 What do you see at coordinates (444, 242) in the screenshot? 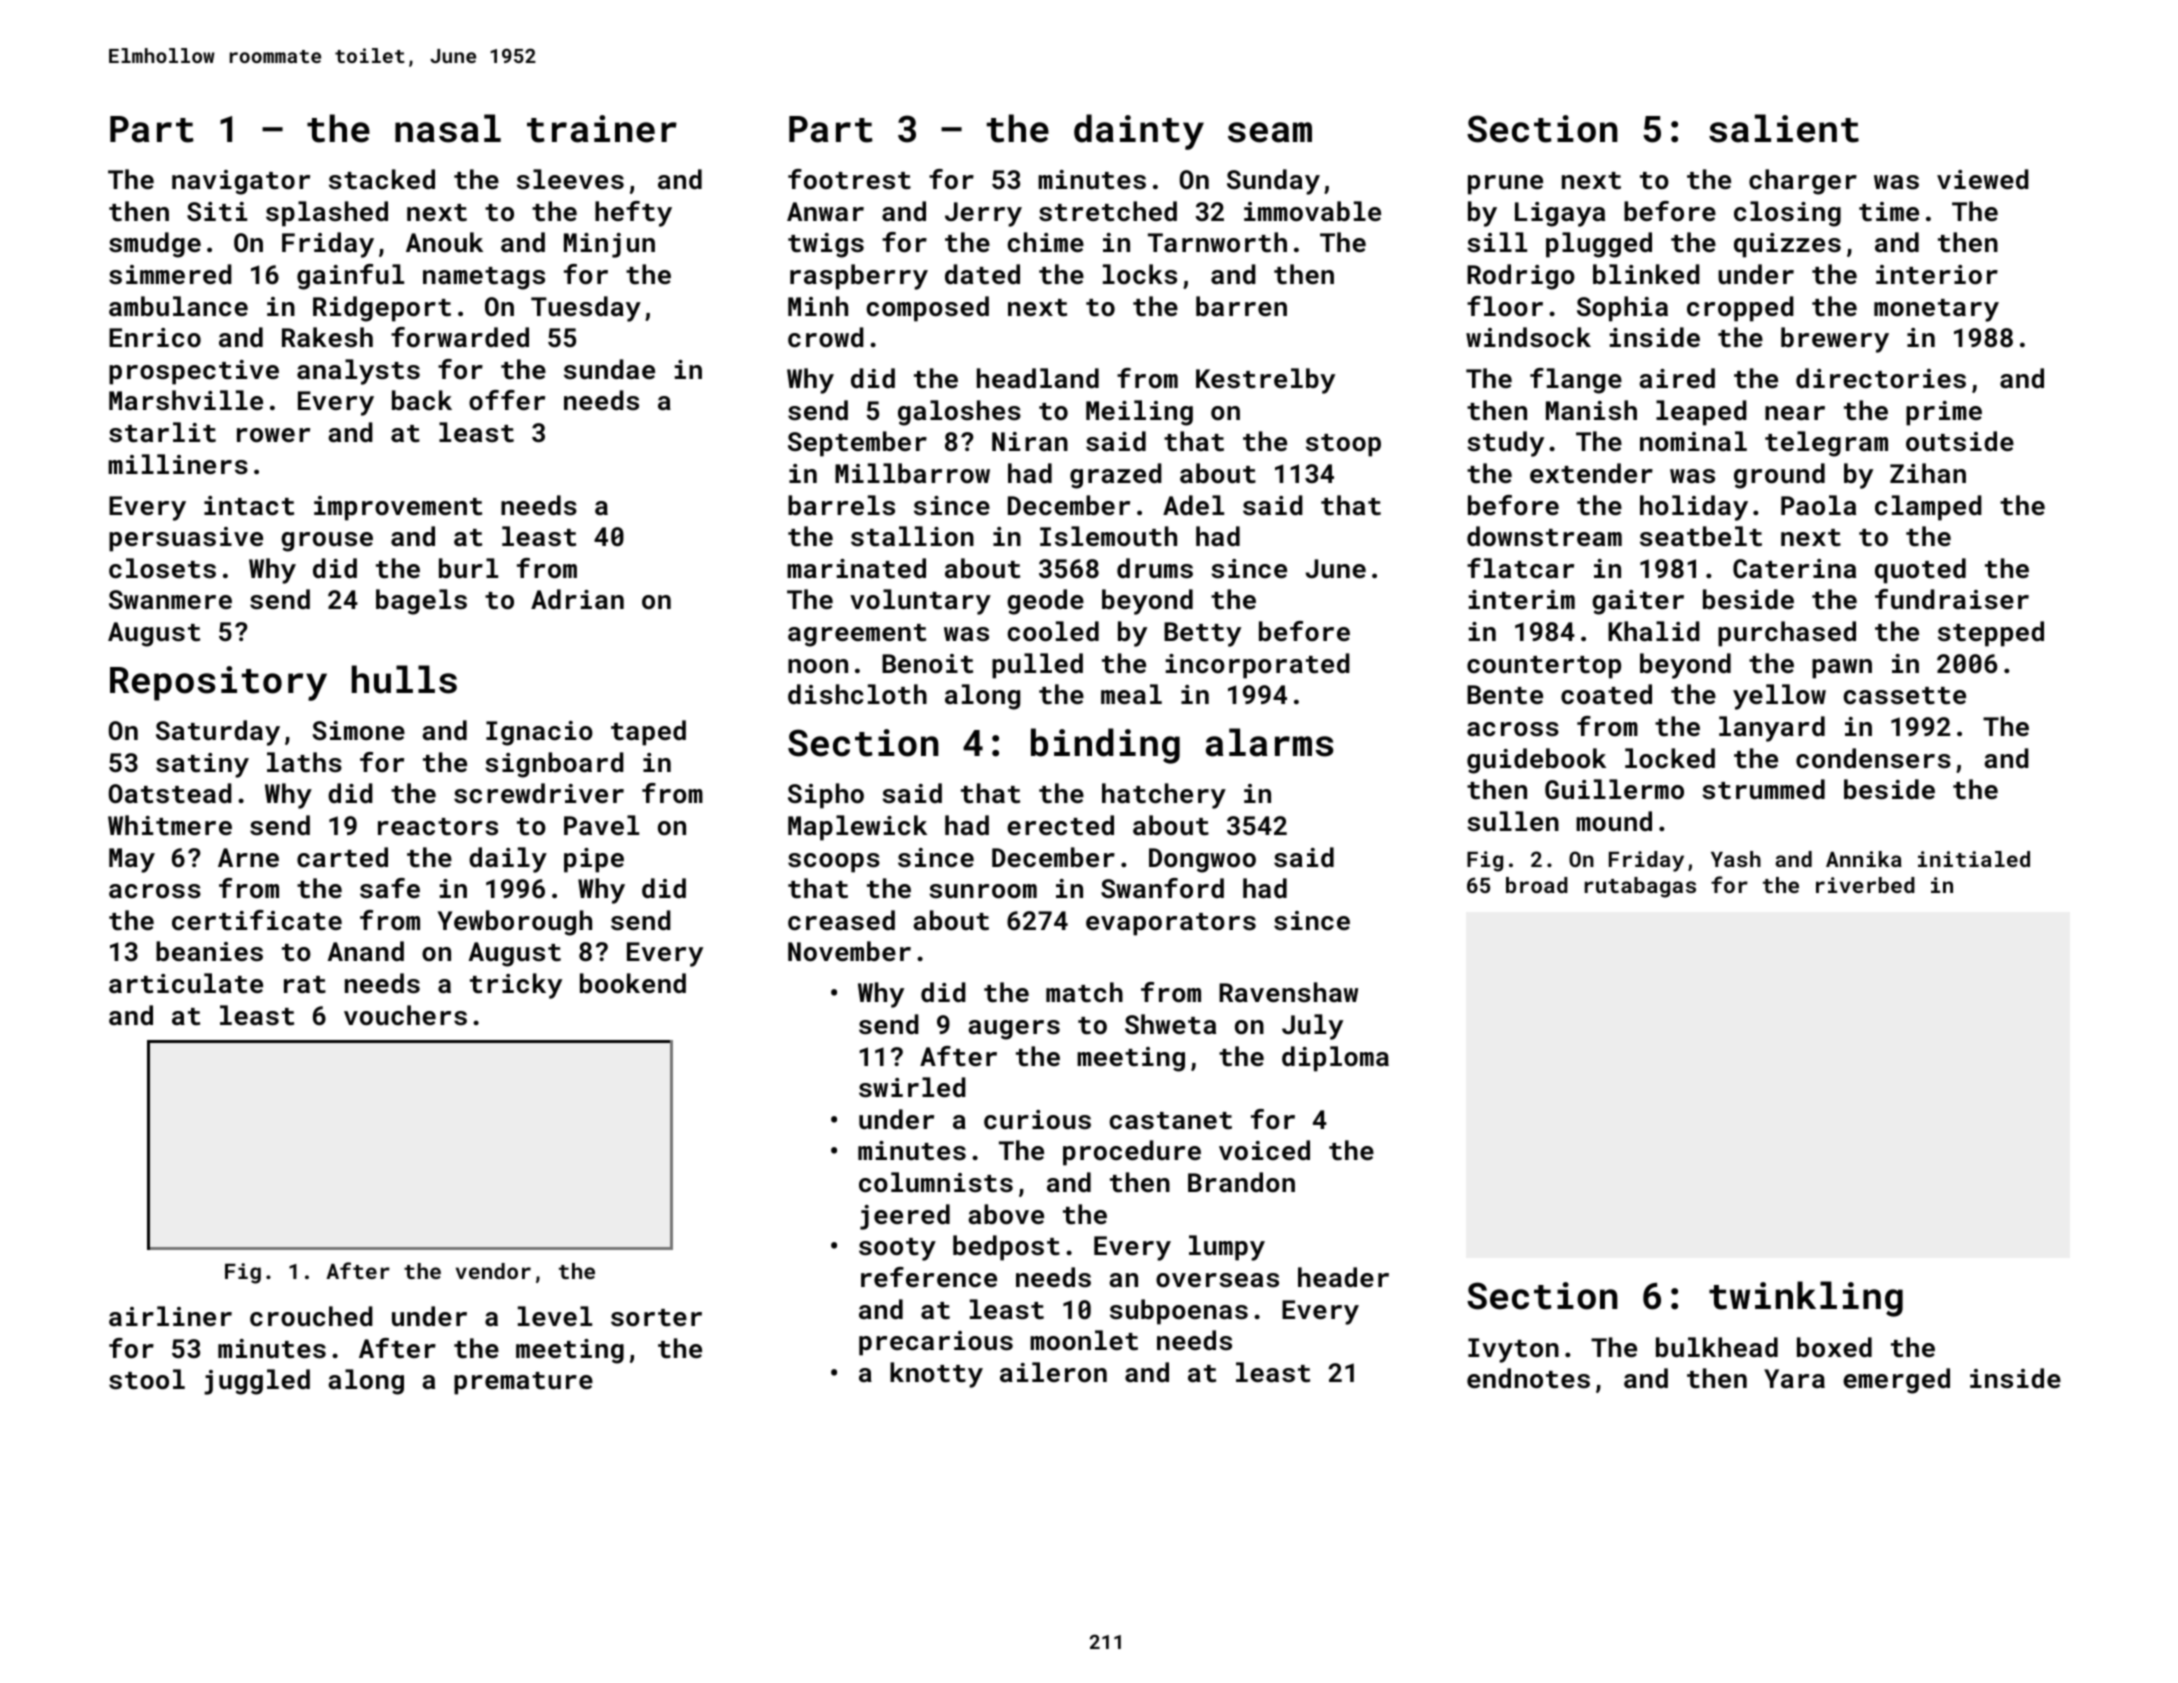
I see `Anouk` at bounding box center [444, 242].
